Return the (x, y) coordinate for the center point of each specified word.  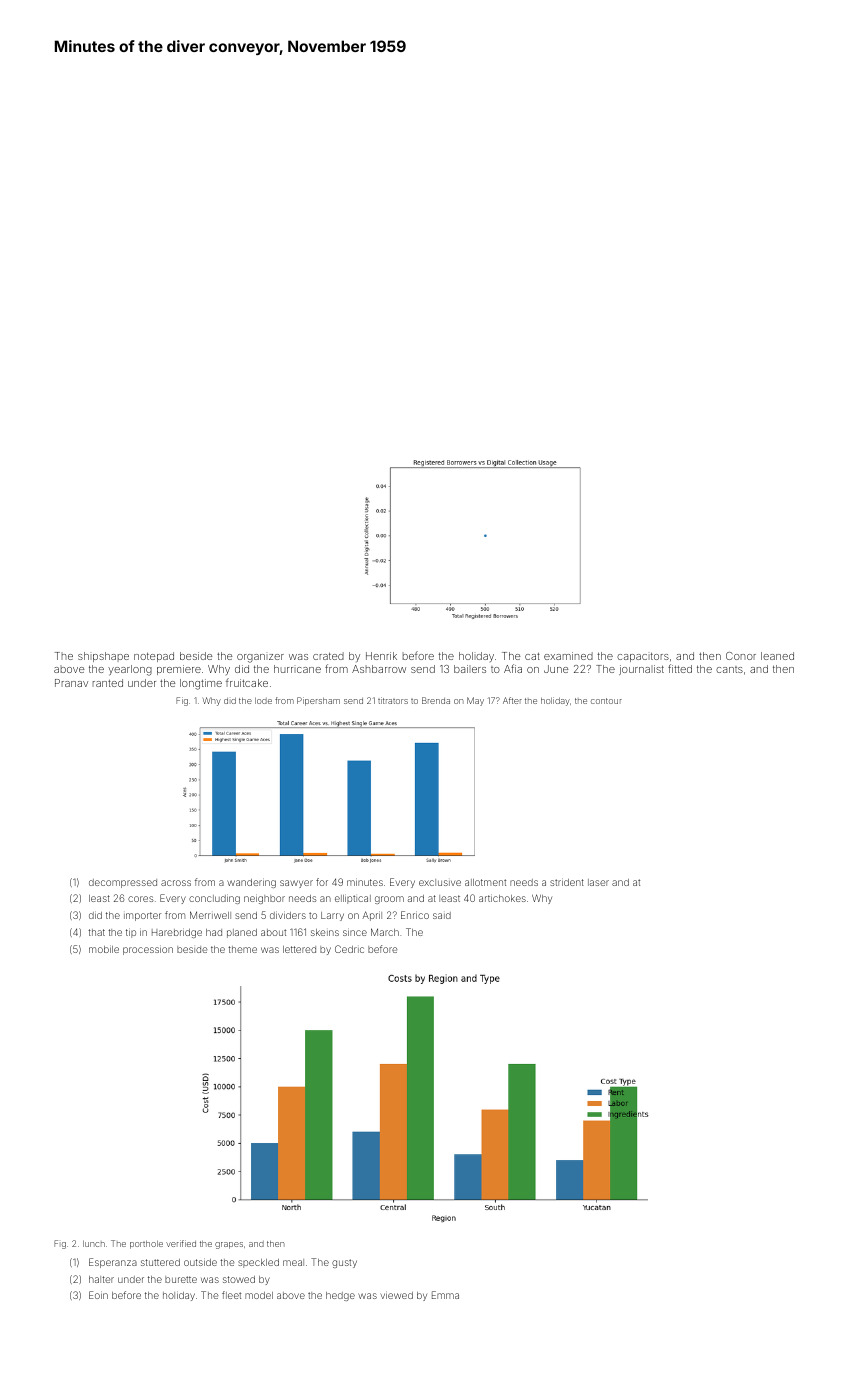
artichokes (502, 898)
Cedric (349, 949)
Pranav (71, 683)
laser (598, 882)
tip (131, 933)
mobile (104, 949)
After (512, 700)
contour (606, 701)
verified (181, 1243)
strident (567, 882)
